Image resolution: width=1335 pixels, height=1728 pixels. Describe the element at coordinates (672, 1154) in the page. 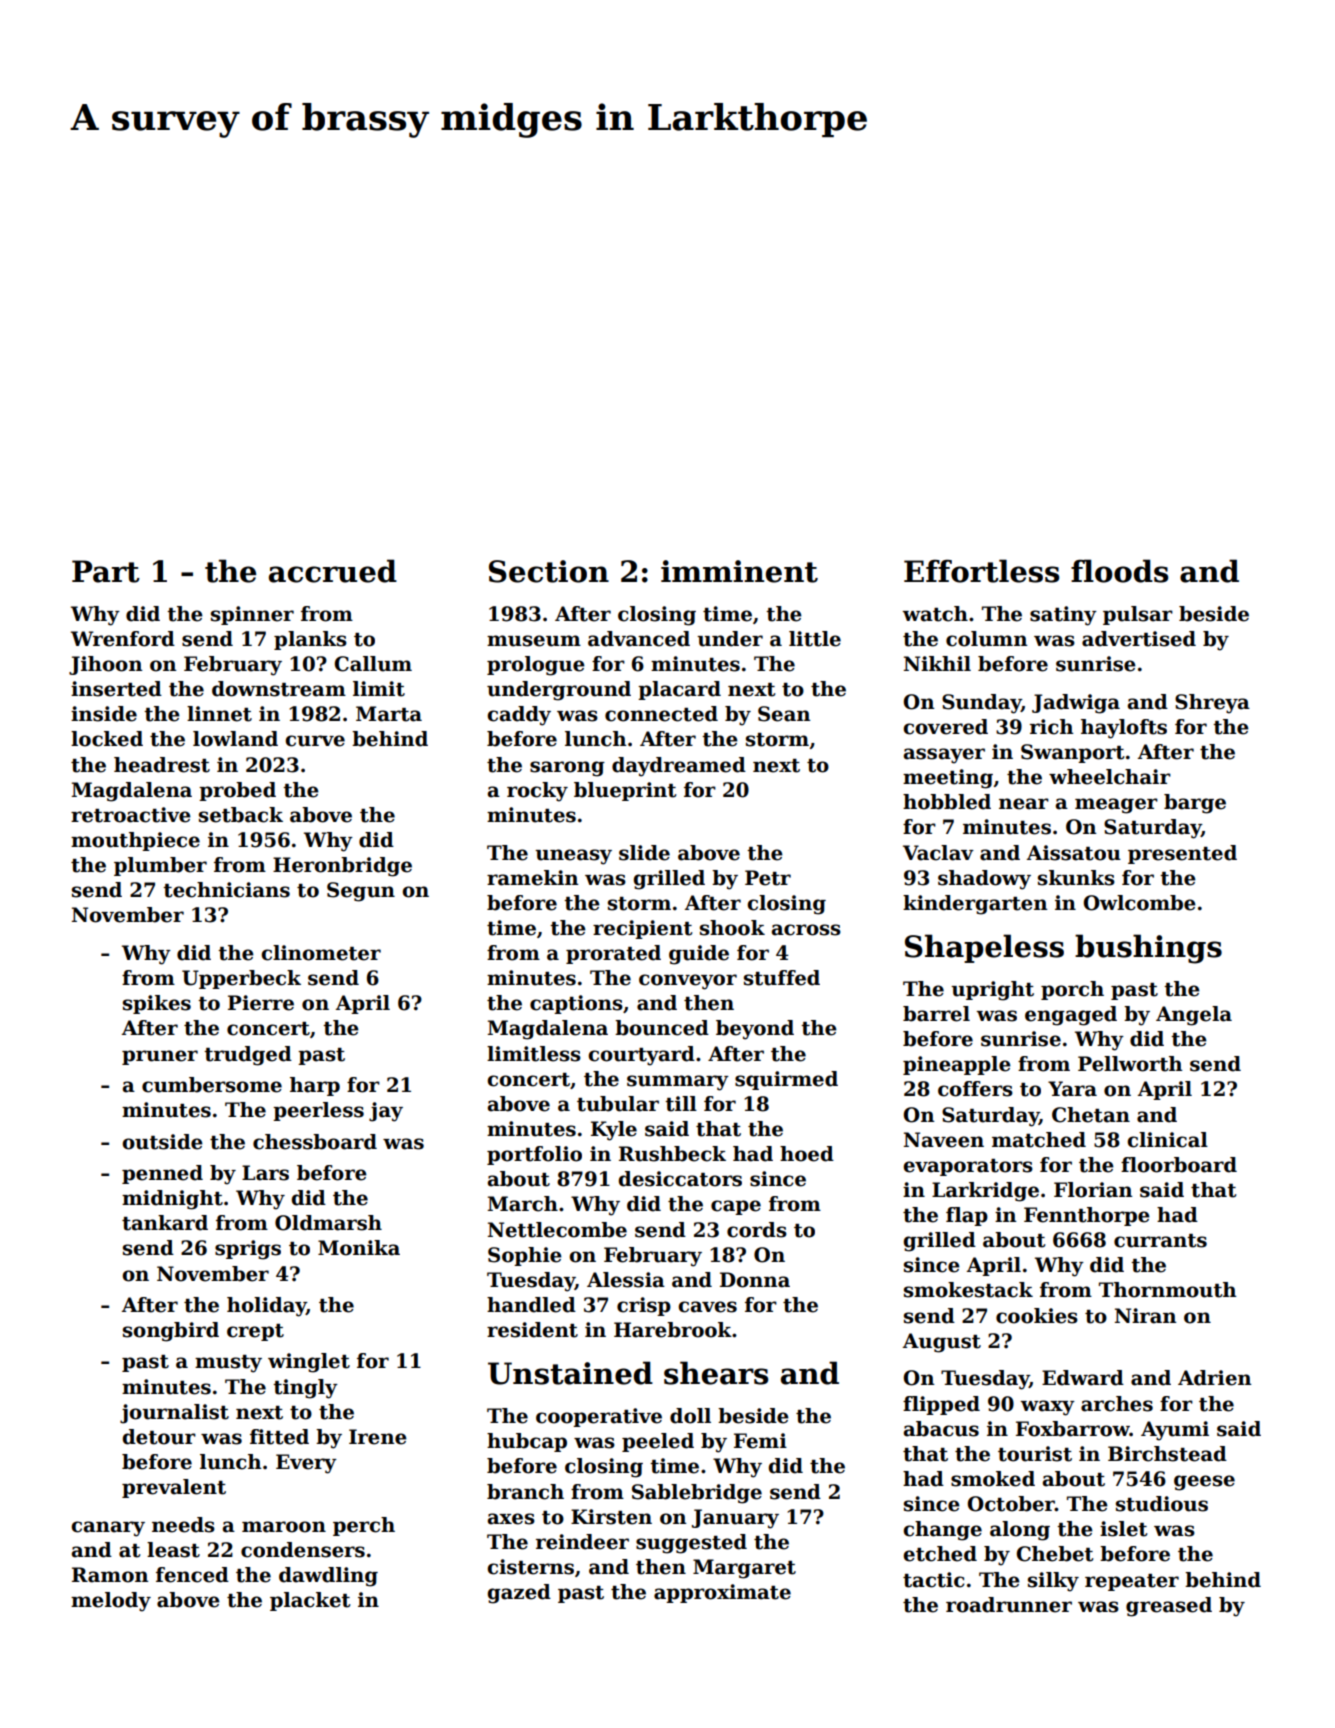

I see `Rushbeck` at that location.
